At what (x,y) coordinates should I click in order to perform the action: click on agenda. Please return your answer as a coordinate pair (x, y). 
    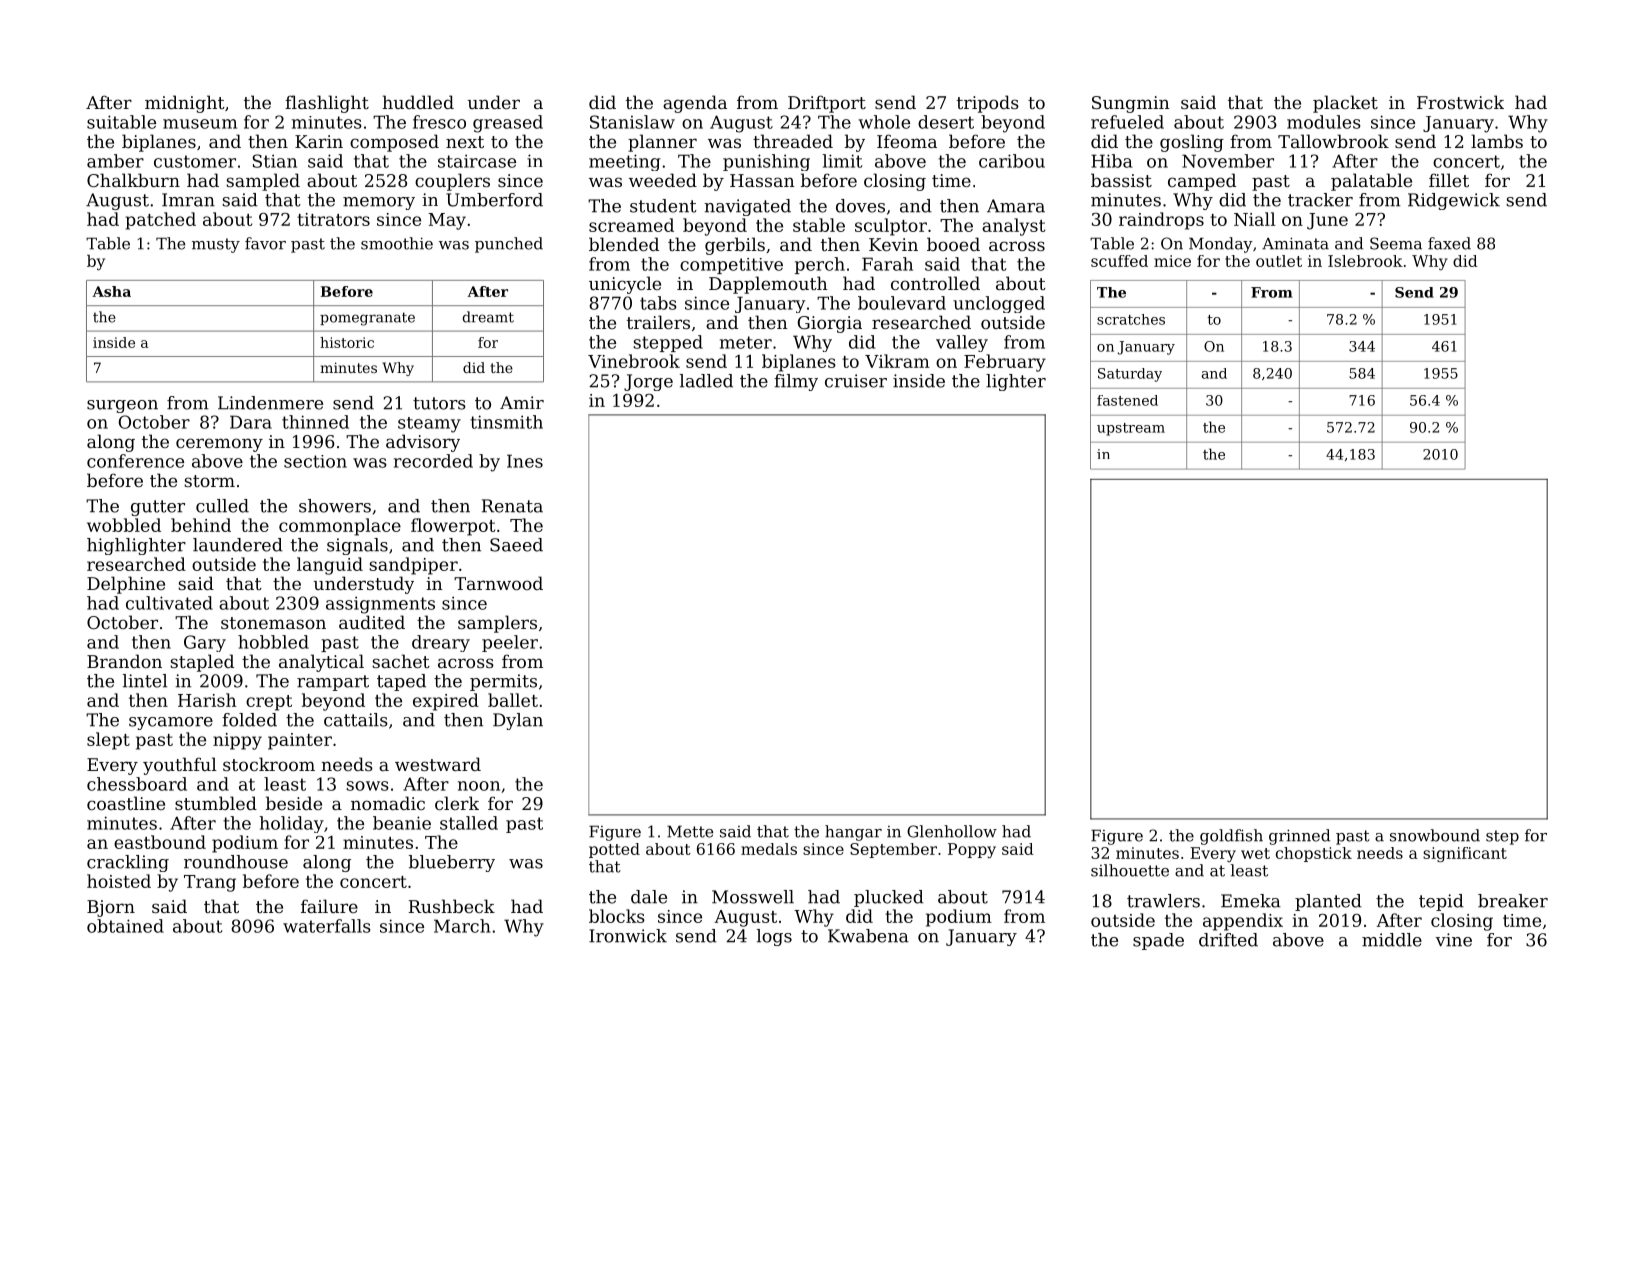
    Looking at the image, I should click on (695, 104).
